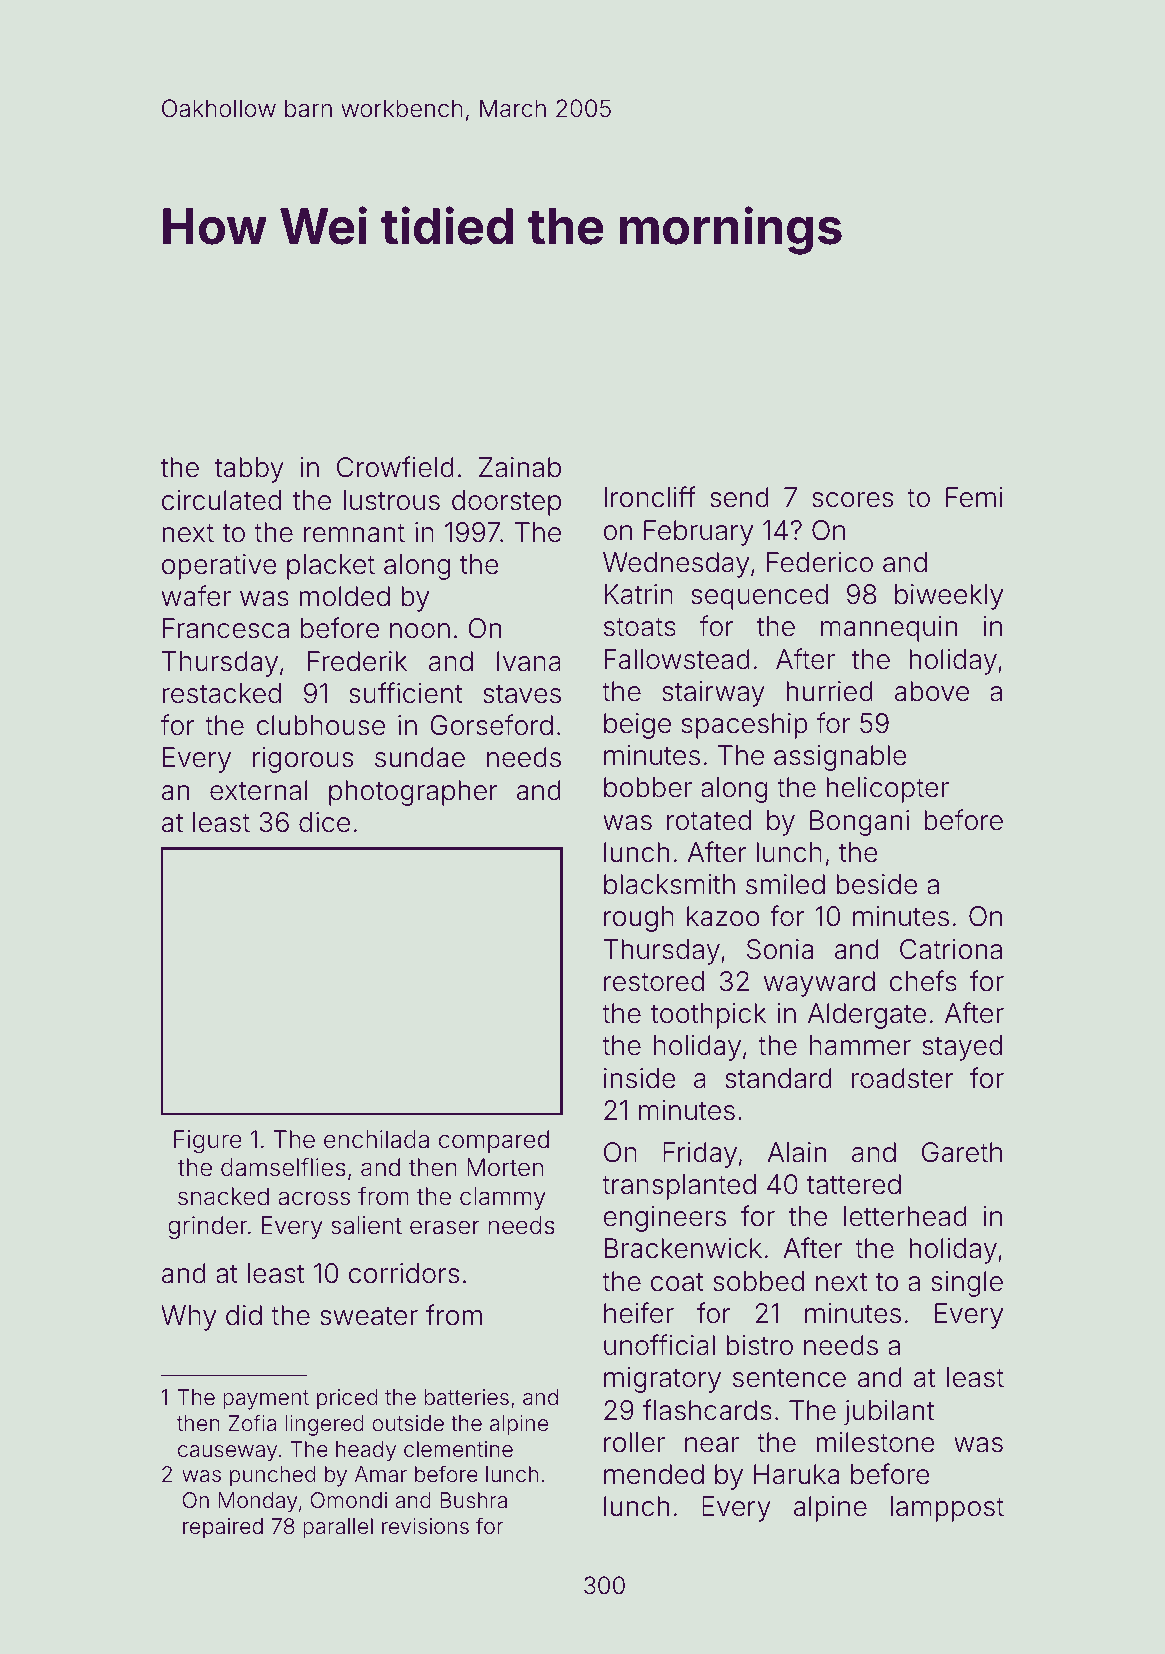  Describe the element at coordinates (654, 1474) in the document. I see `mended` at that location.
